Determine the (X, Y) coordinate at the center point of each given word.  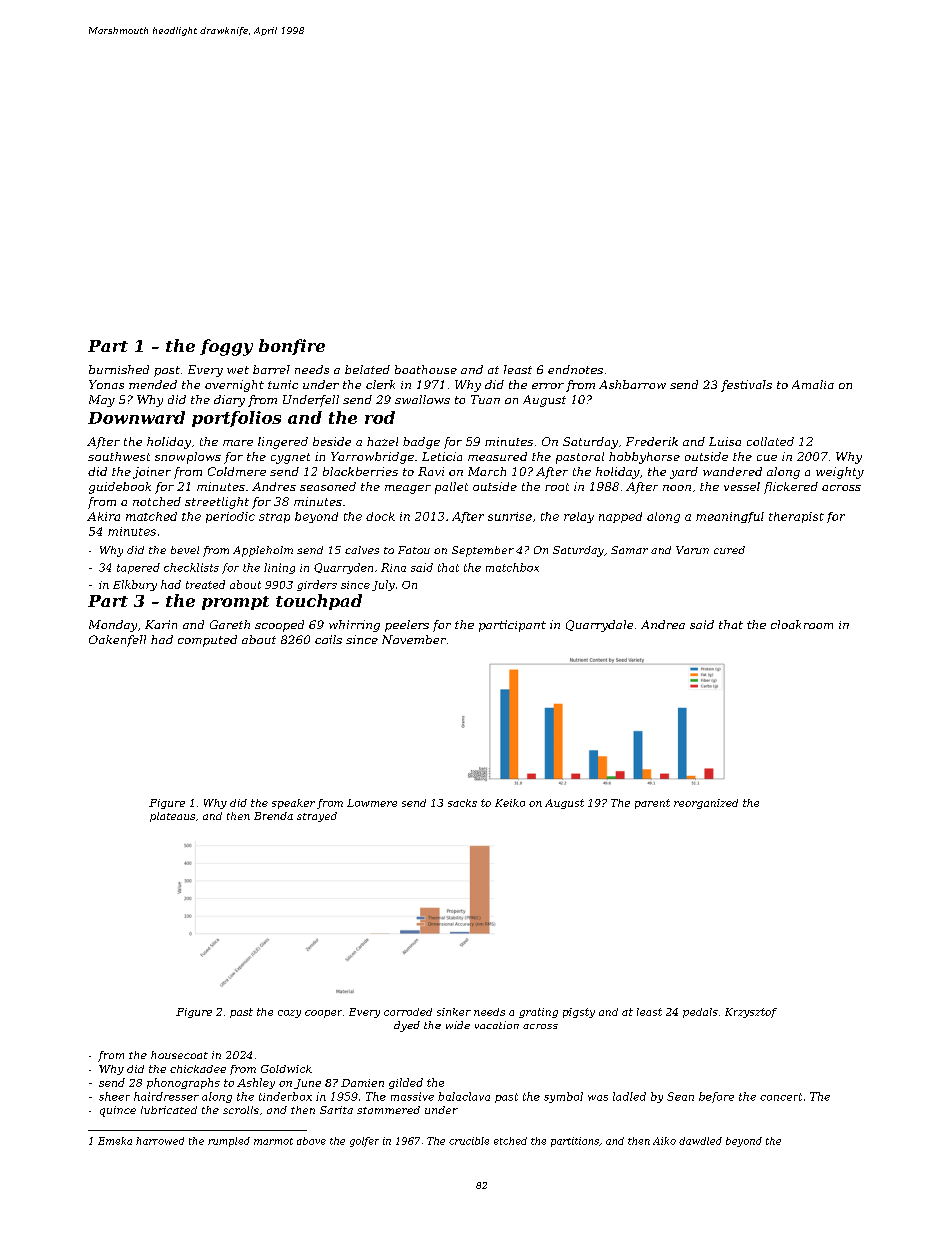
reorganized (706, 804)
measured (497, 456)
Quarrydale (599, 626)
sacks (462, 803)
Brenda (273, 816)
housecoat (179, 1055)
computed (207, 641)
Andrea (663, 624)
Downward (136, 417)
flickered (791, 488)
